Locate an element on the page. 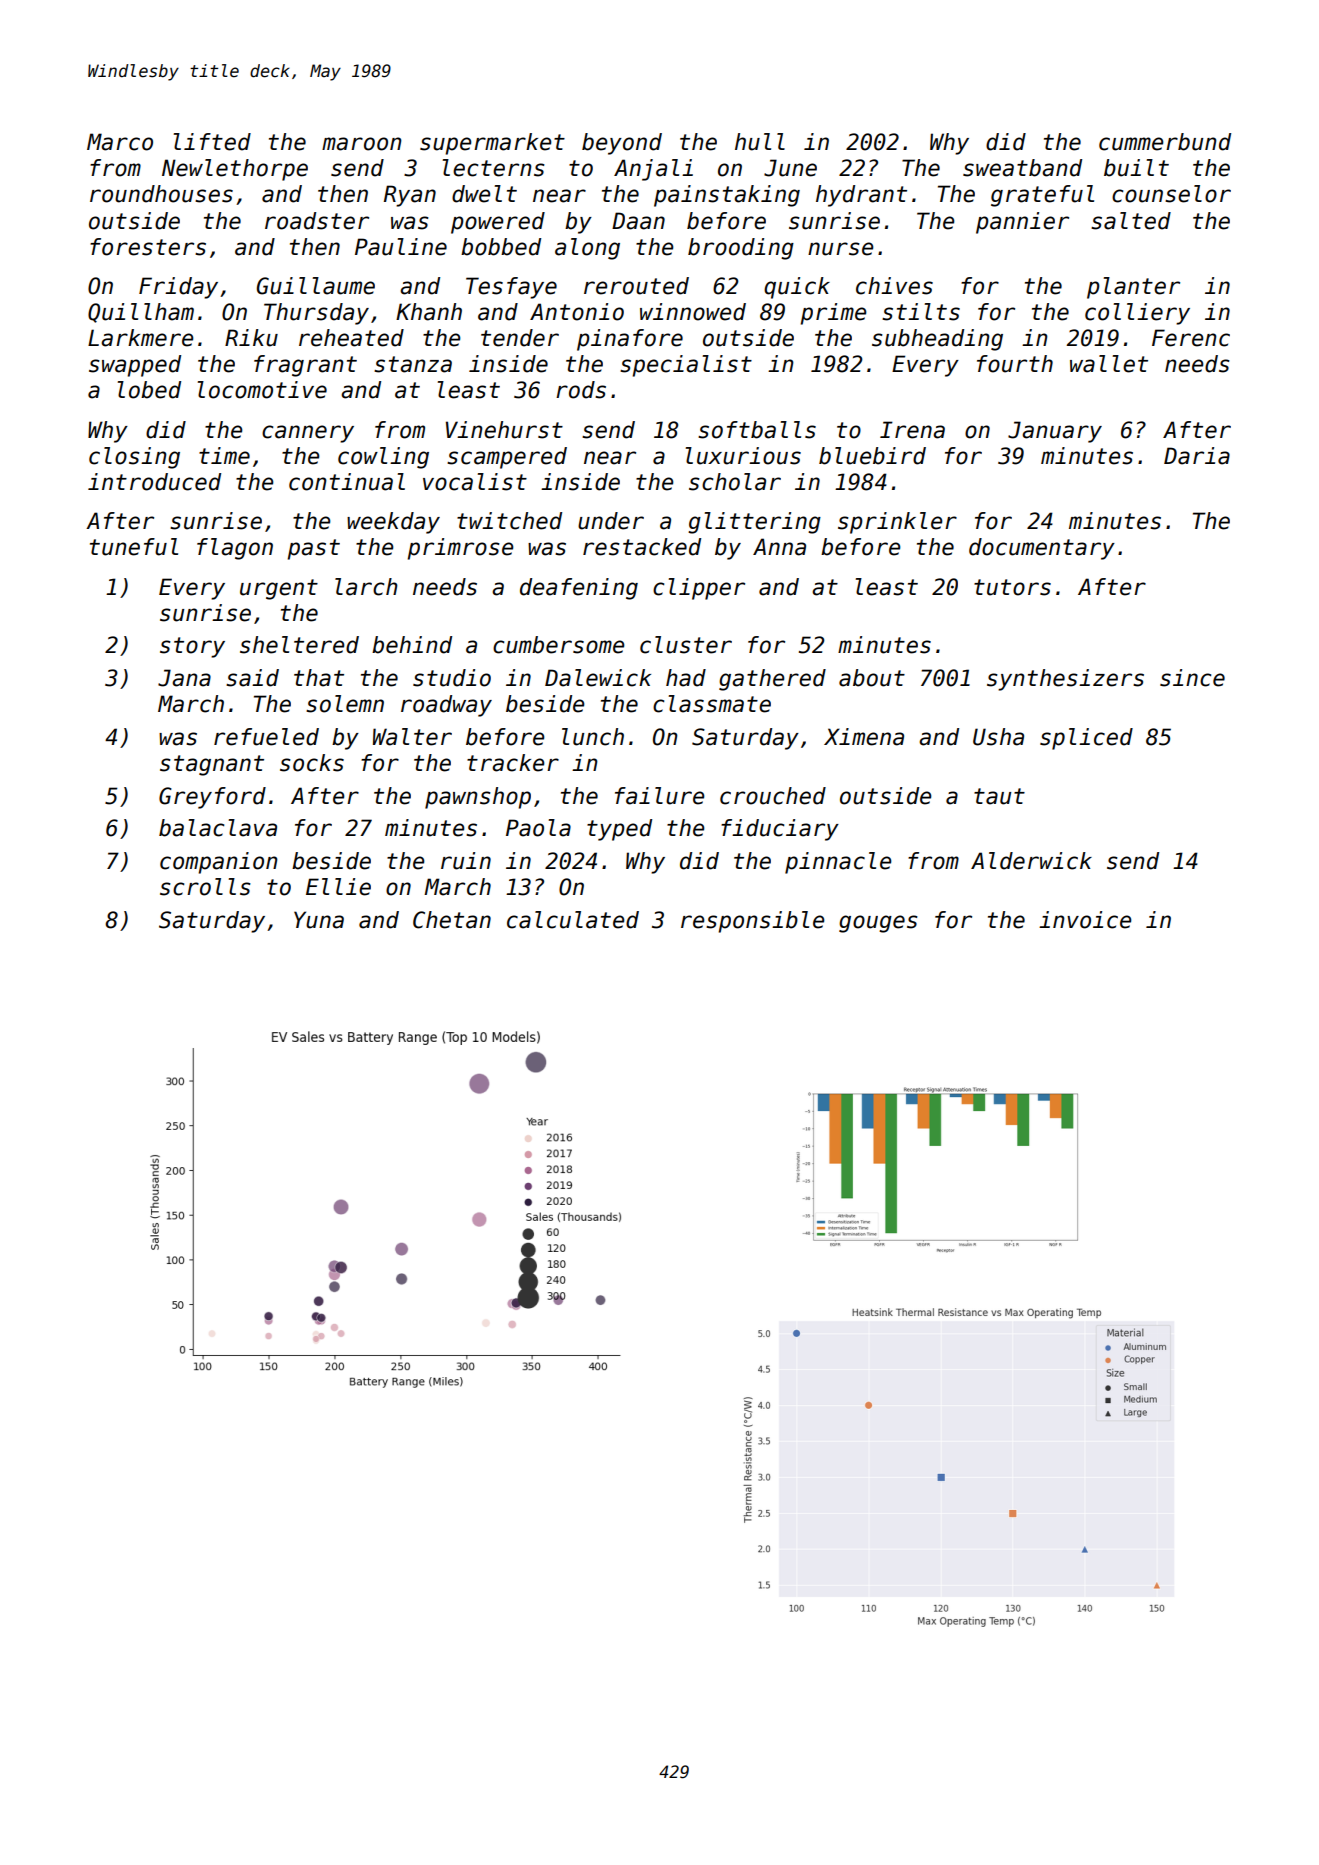 The width and height of the document is (1319, 1865). lecterns is located at coordinates (494, 168).
